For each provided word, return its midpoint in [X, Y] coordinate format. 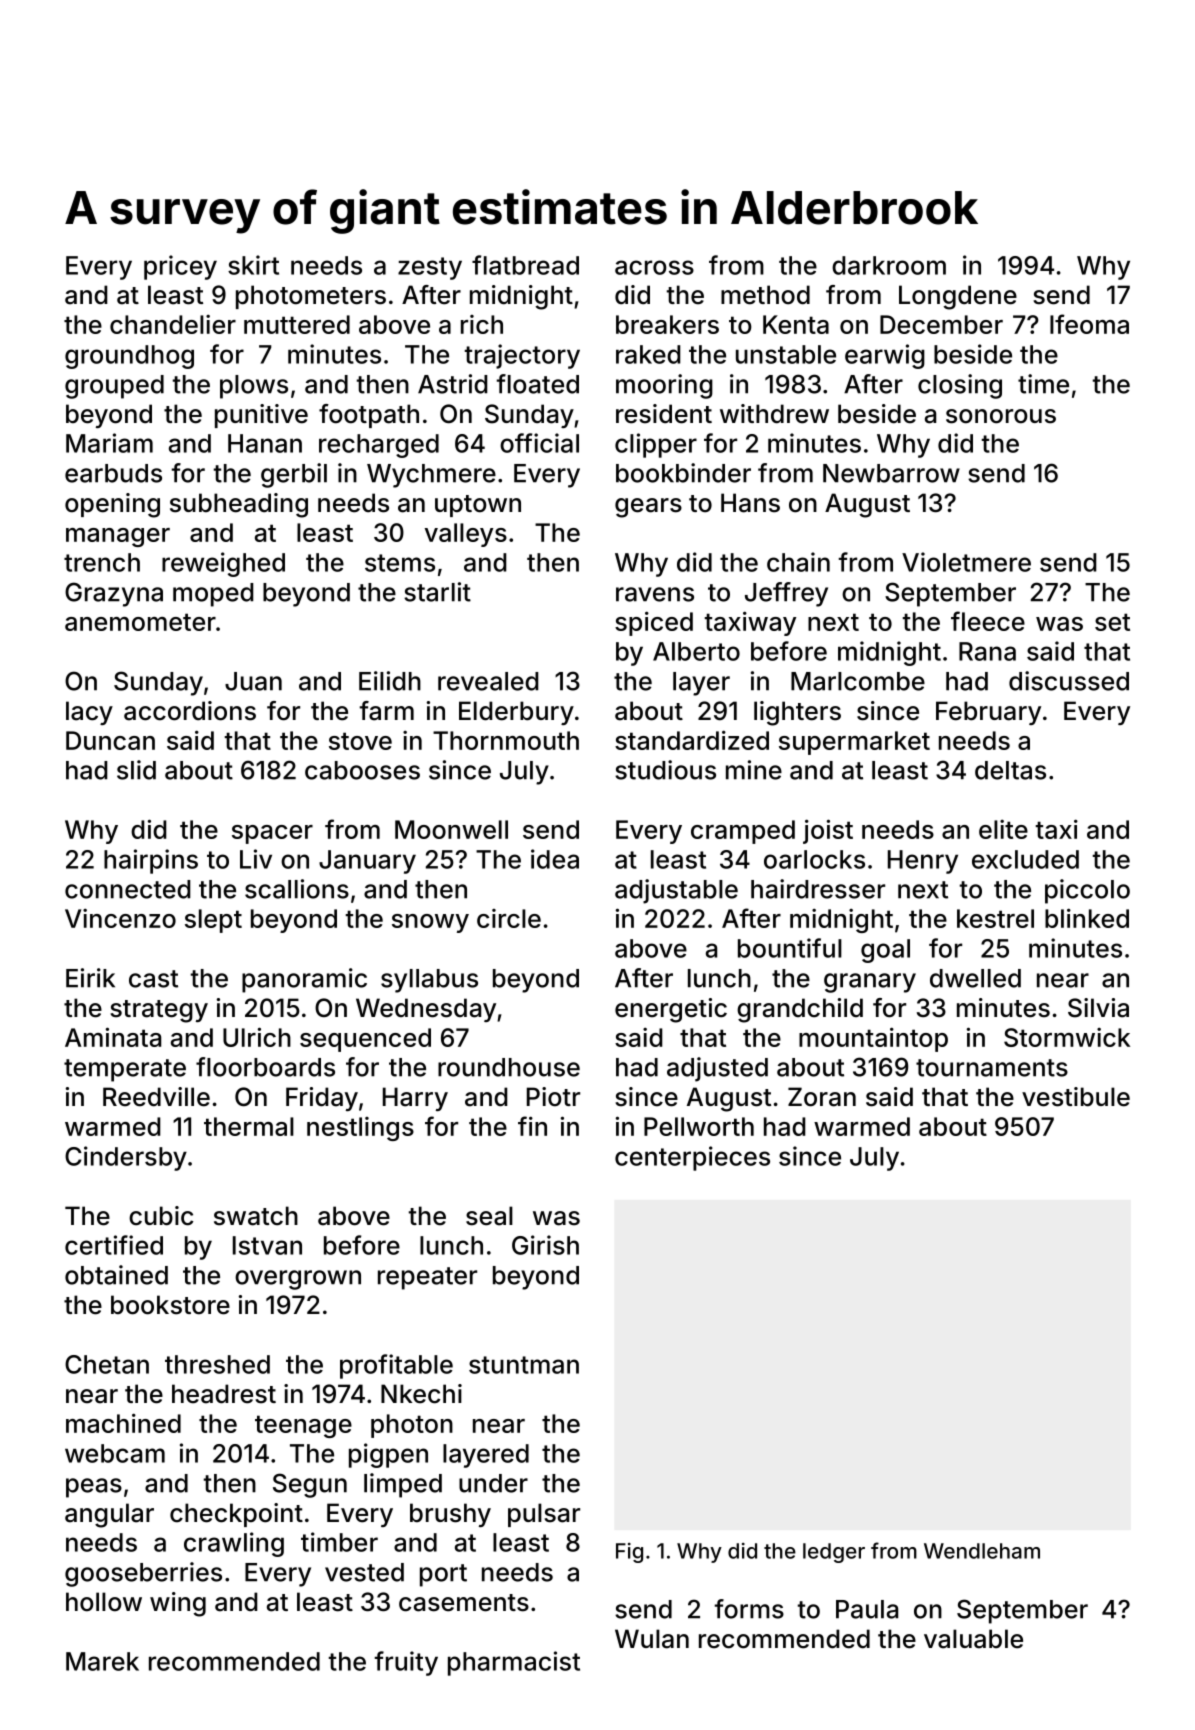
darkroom [889, 265]
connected [128, 889]
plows [254, 387]
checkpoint [236, 1515]
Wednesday [426, 1010]
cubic [161, 1216]
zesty [430, 268]
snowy [430, 923]
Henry [923, 862]
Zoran [822, 1097]
